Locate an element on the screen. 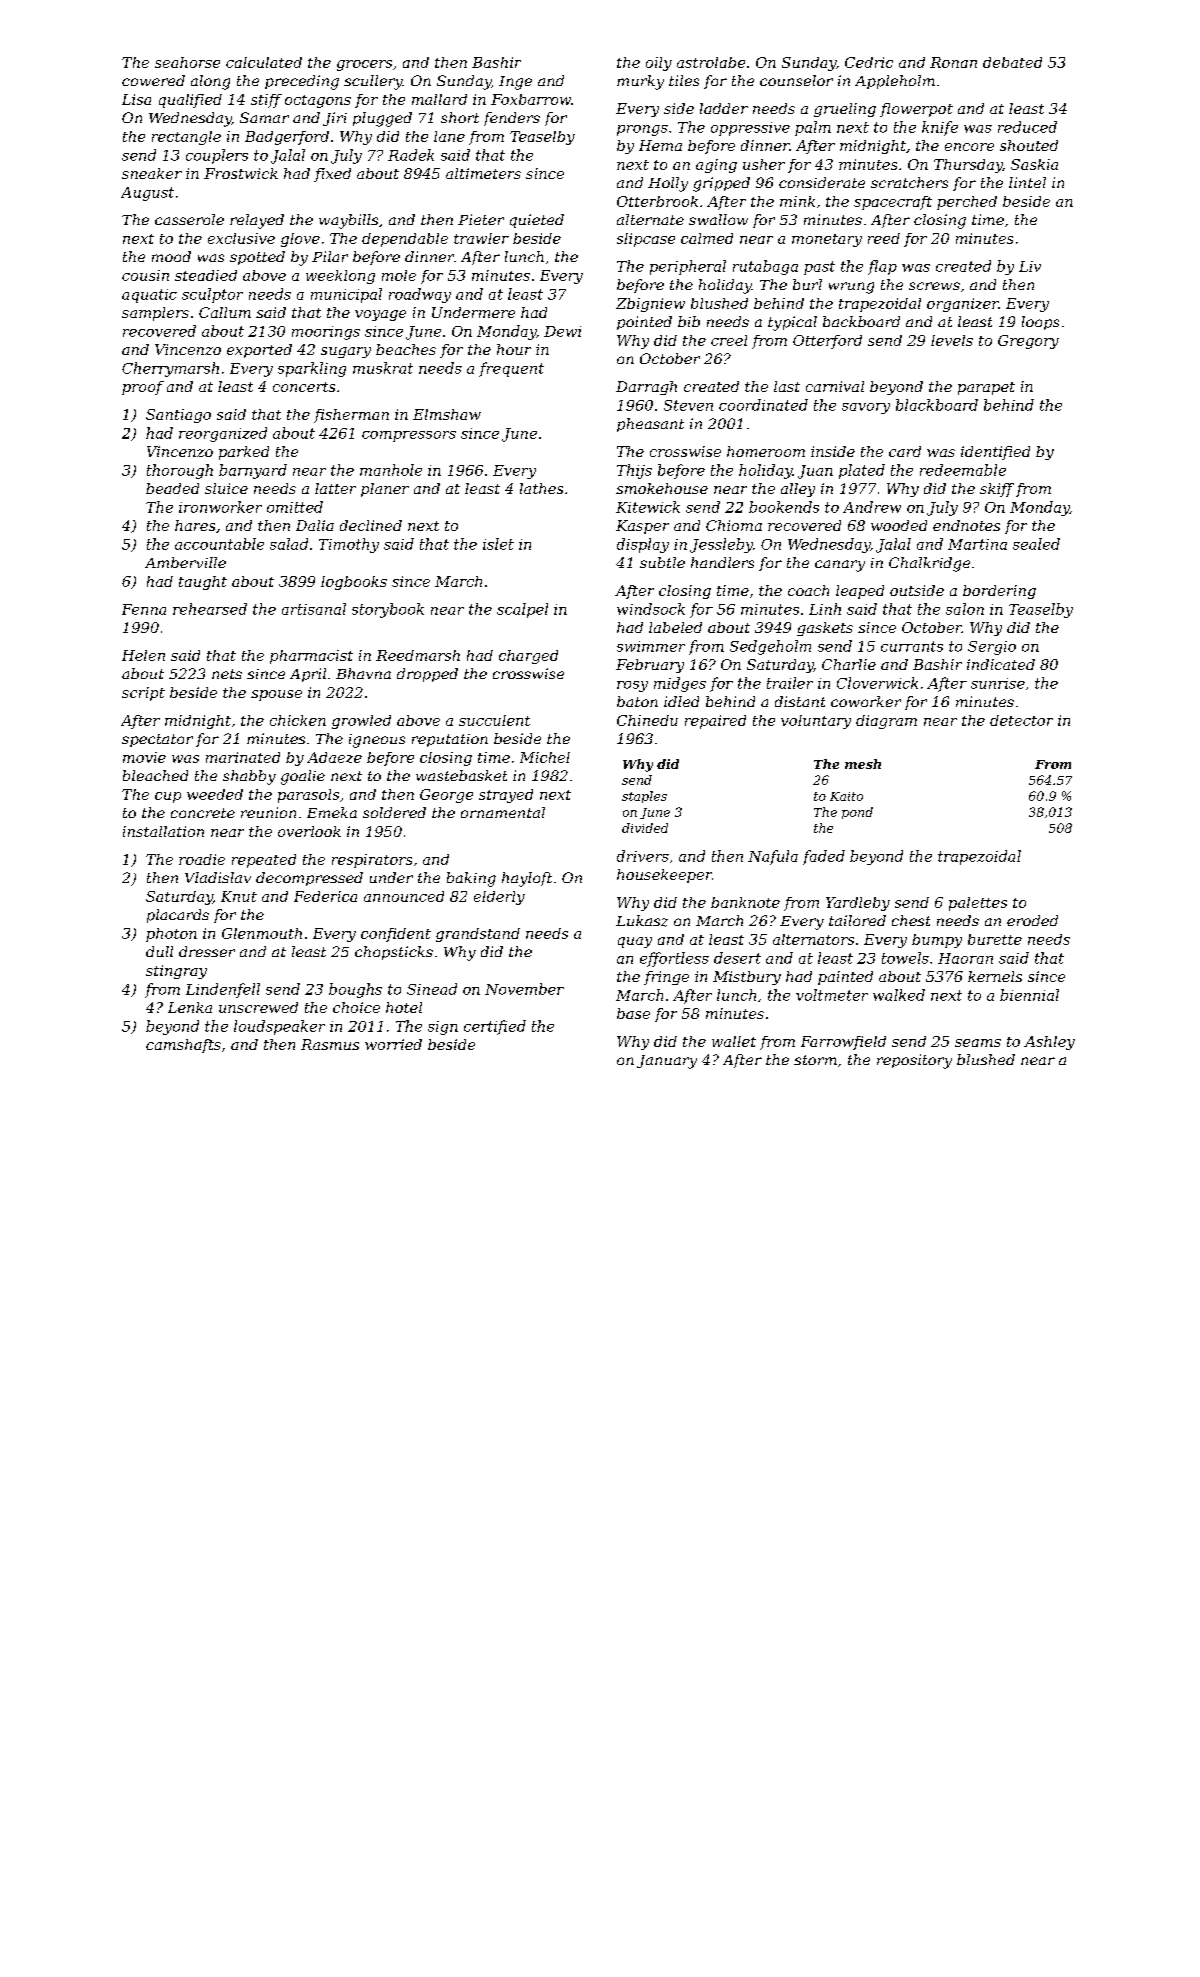  kernels is located at coordinates (995, 976).
